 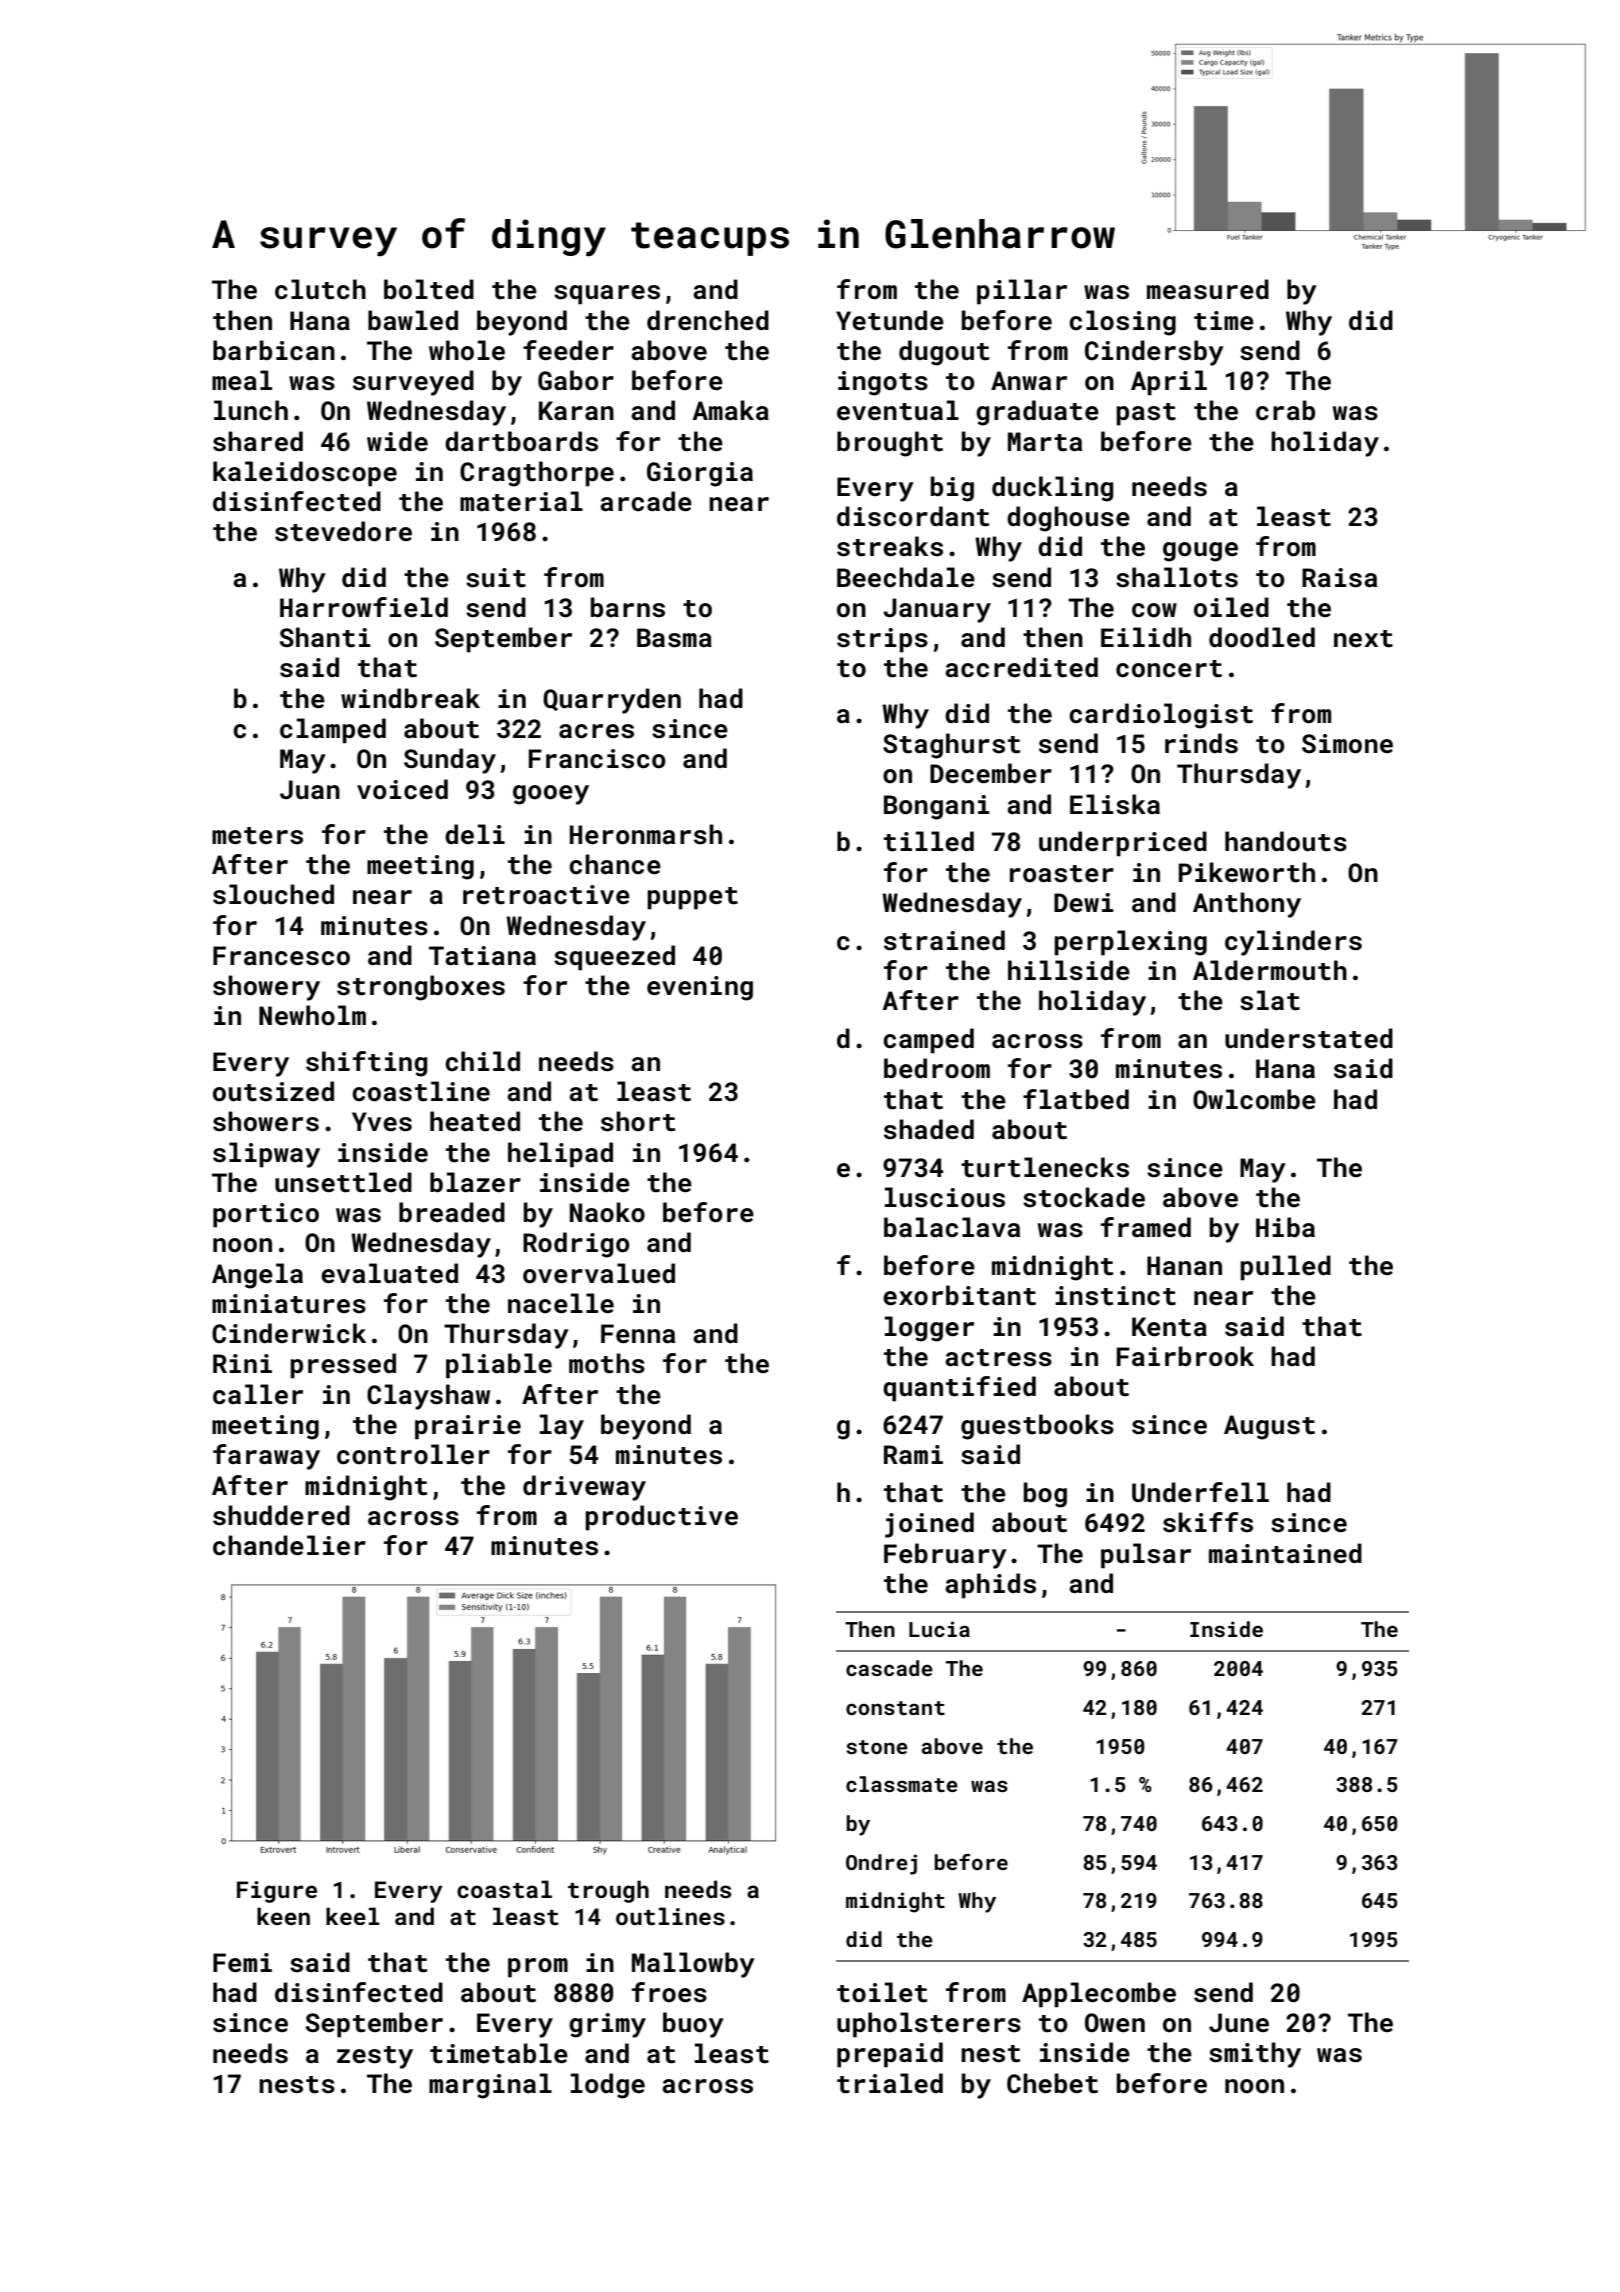 I want to click on Juan, so click(x=310, y=790).
